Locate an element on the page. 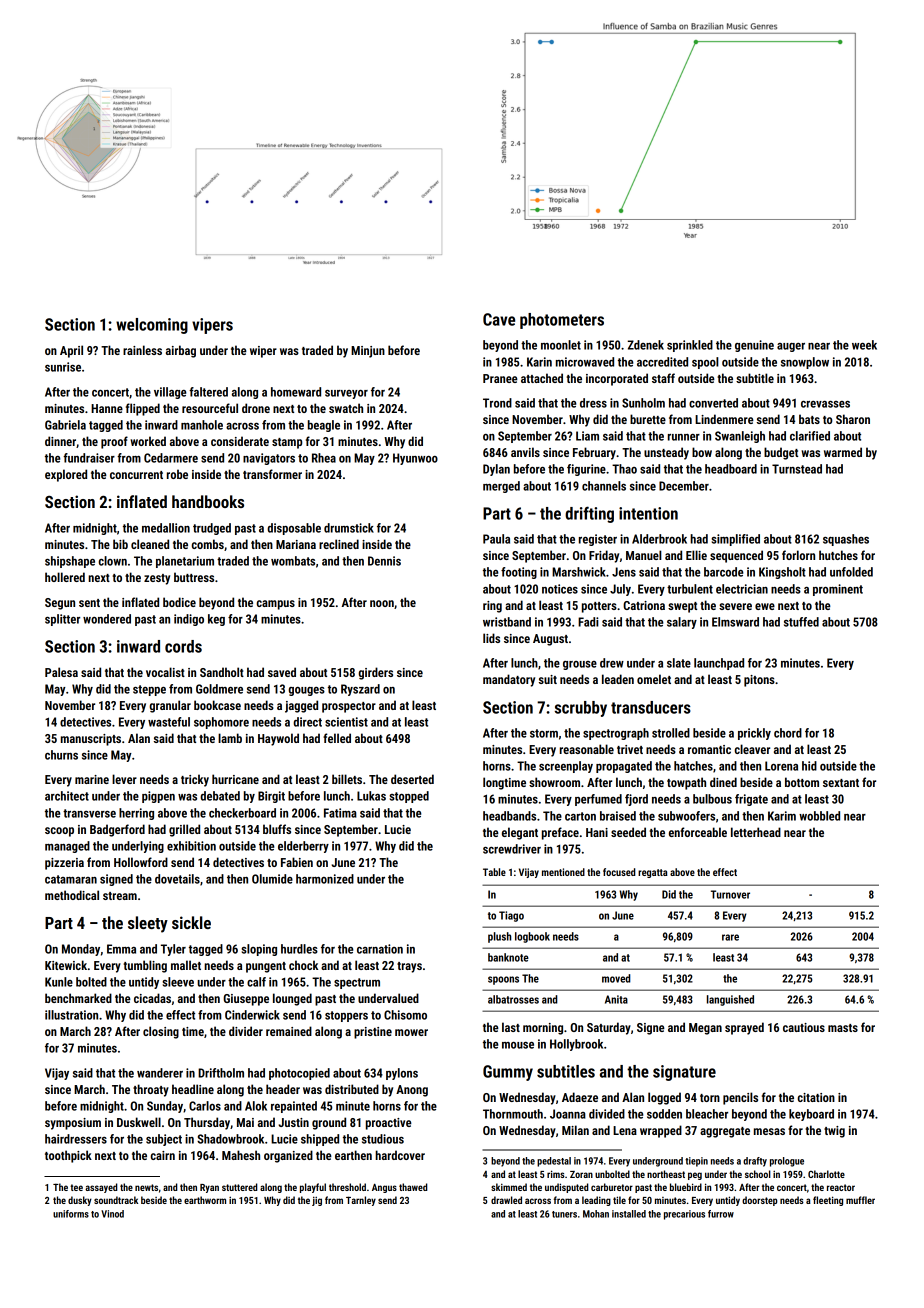 The width and height of the page is (924, 1308). Cave is located at coordinates (499, 319).
